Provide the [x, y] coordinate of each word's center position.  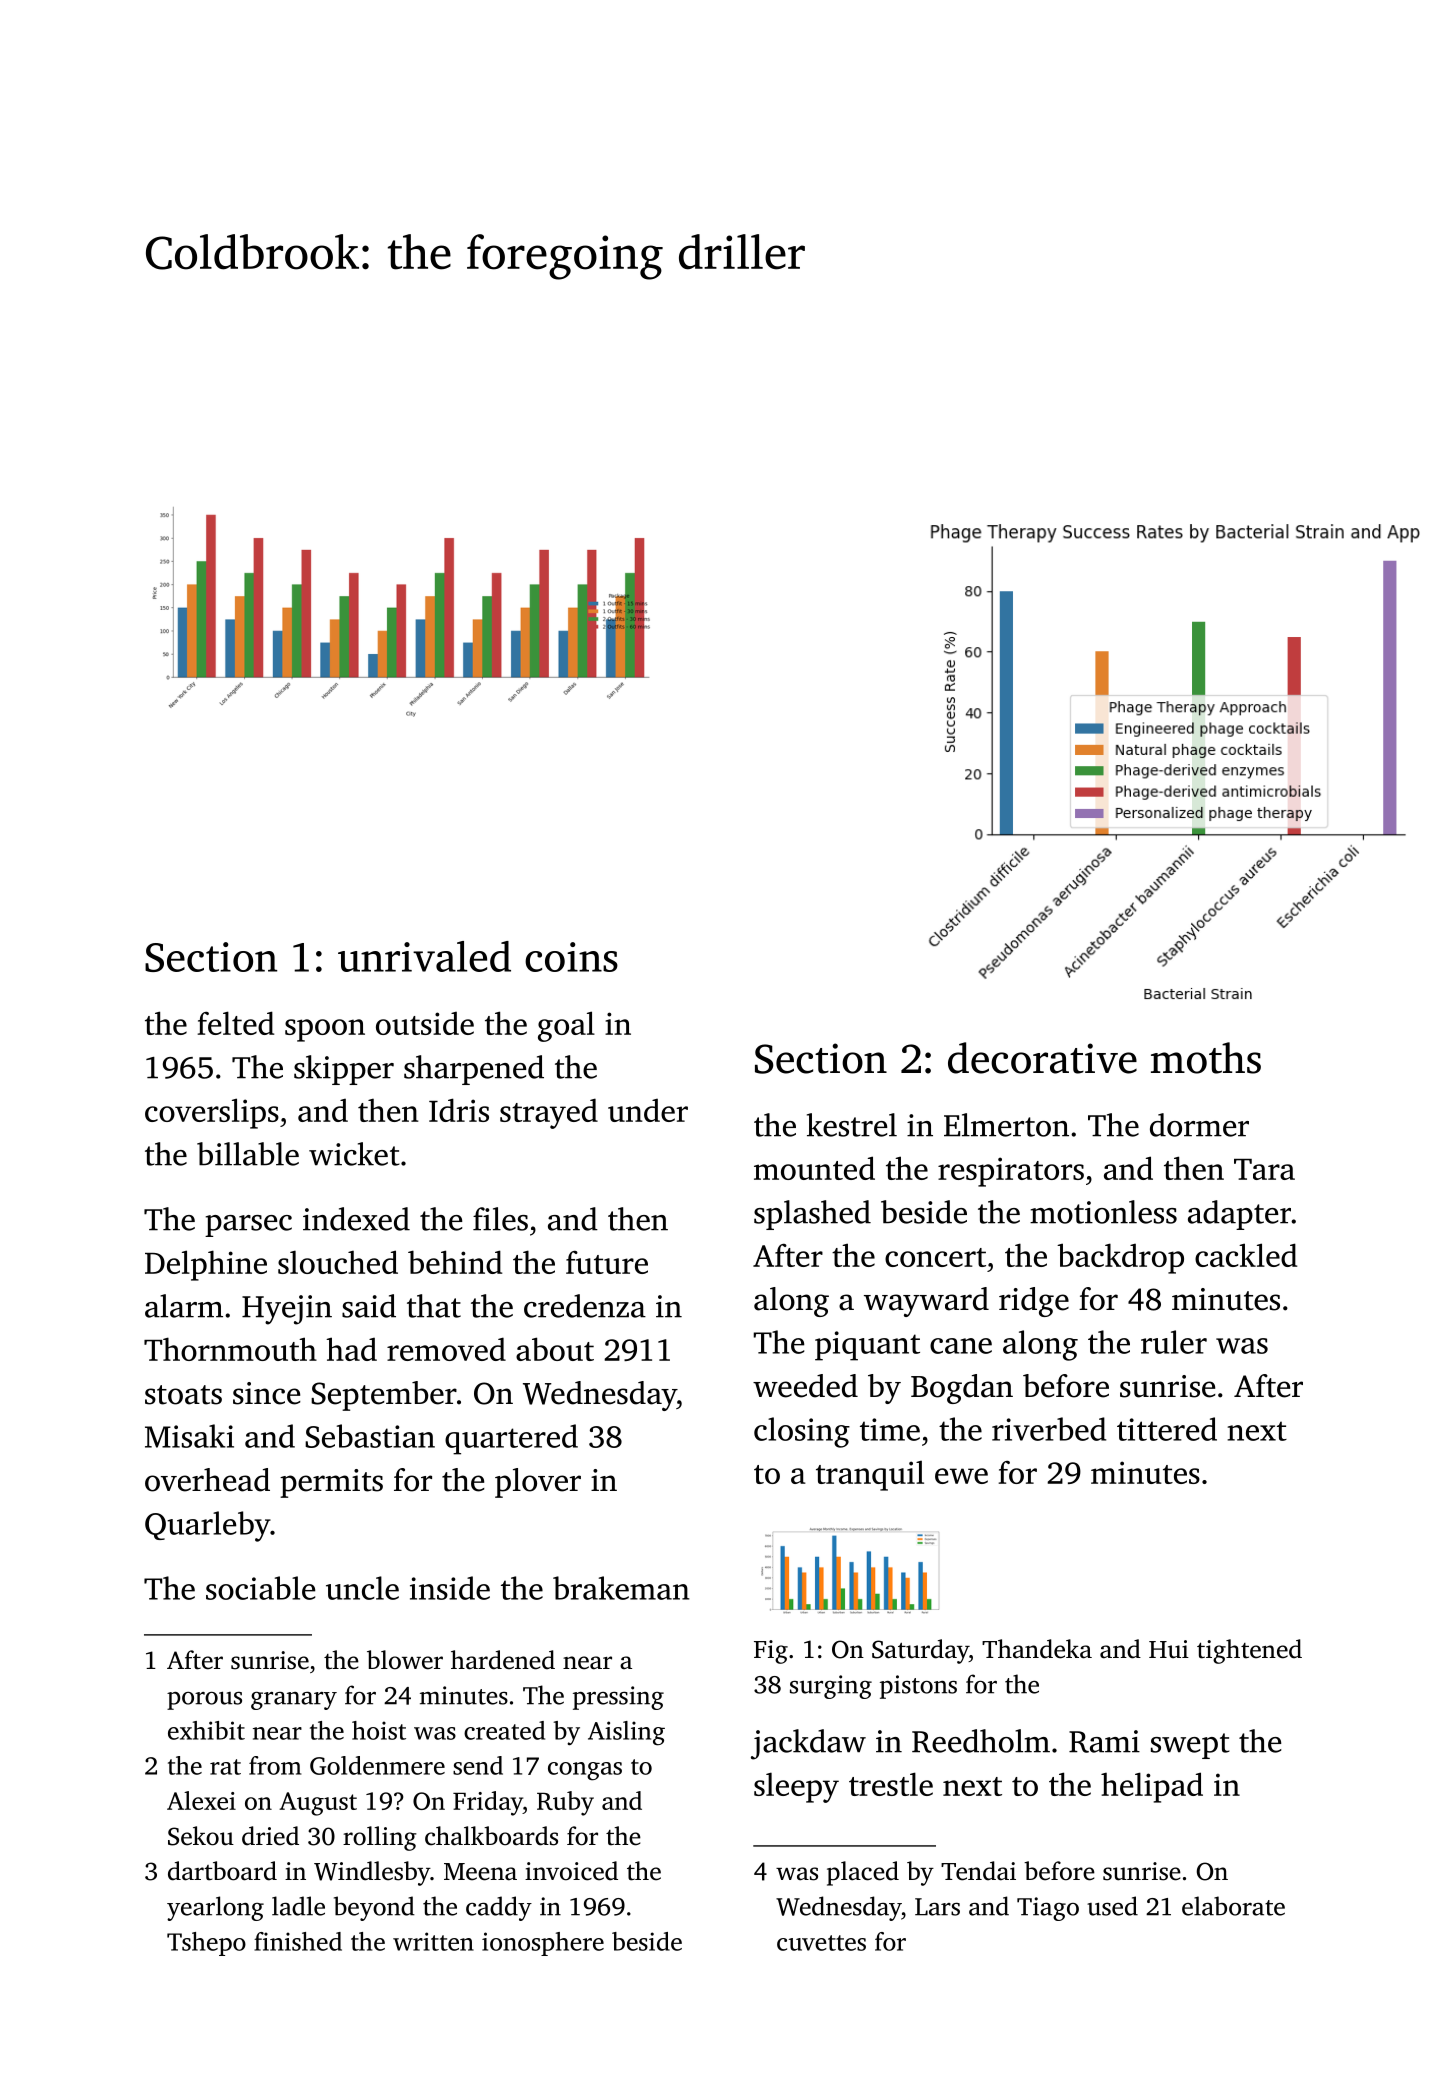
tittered [1167, 1429]
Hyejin [287, 1310]
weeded [805, 1386]
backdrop [1120, 1258]
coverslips [212, 1113]
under [648, 1110]
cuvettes [821, 1943]
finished [298, 1941]
